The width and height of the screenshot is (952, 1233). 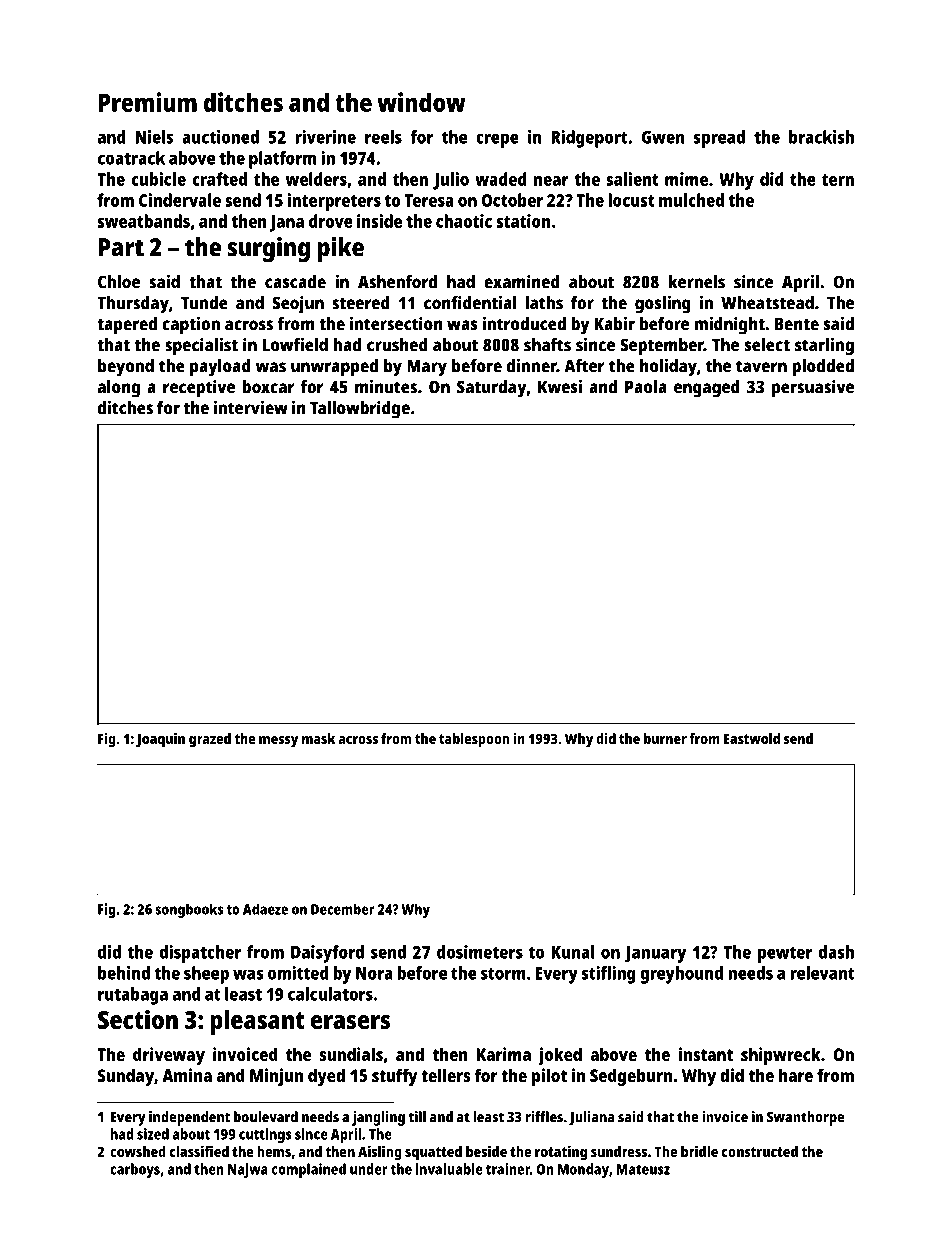 I want to click on messy, so click(x=278, y=742).
